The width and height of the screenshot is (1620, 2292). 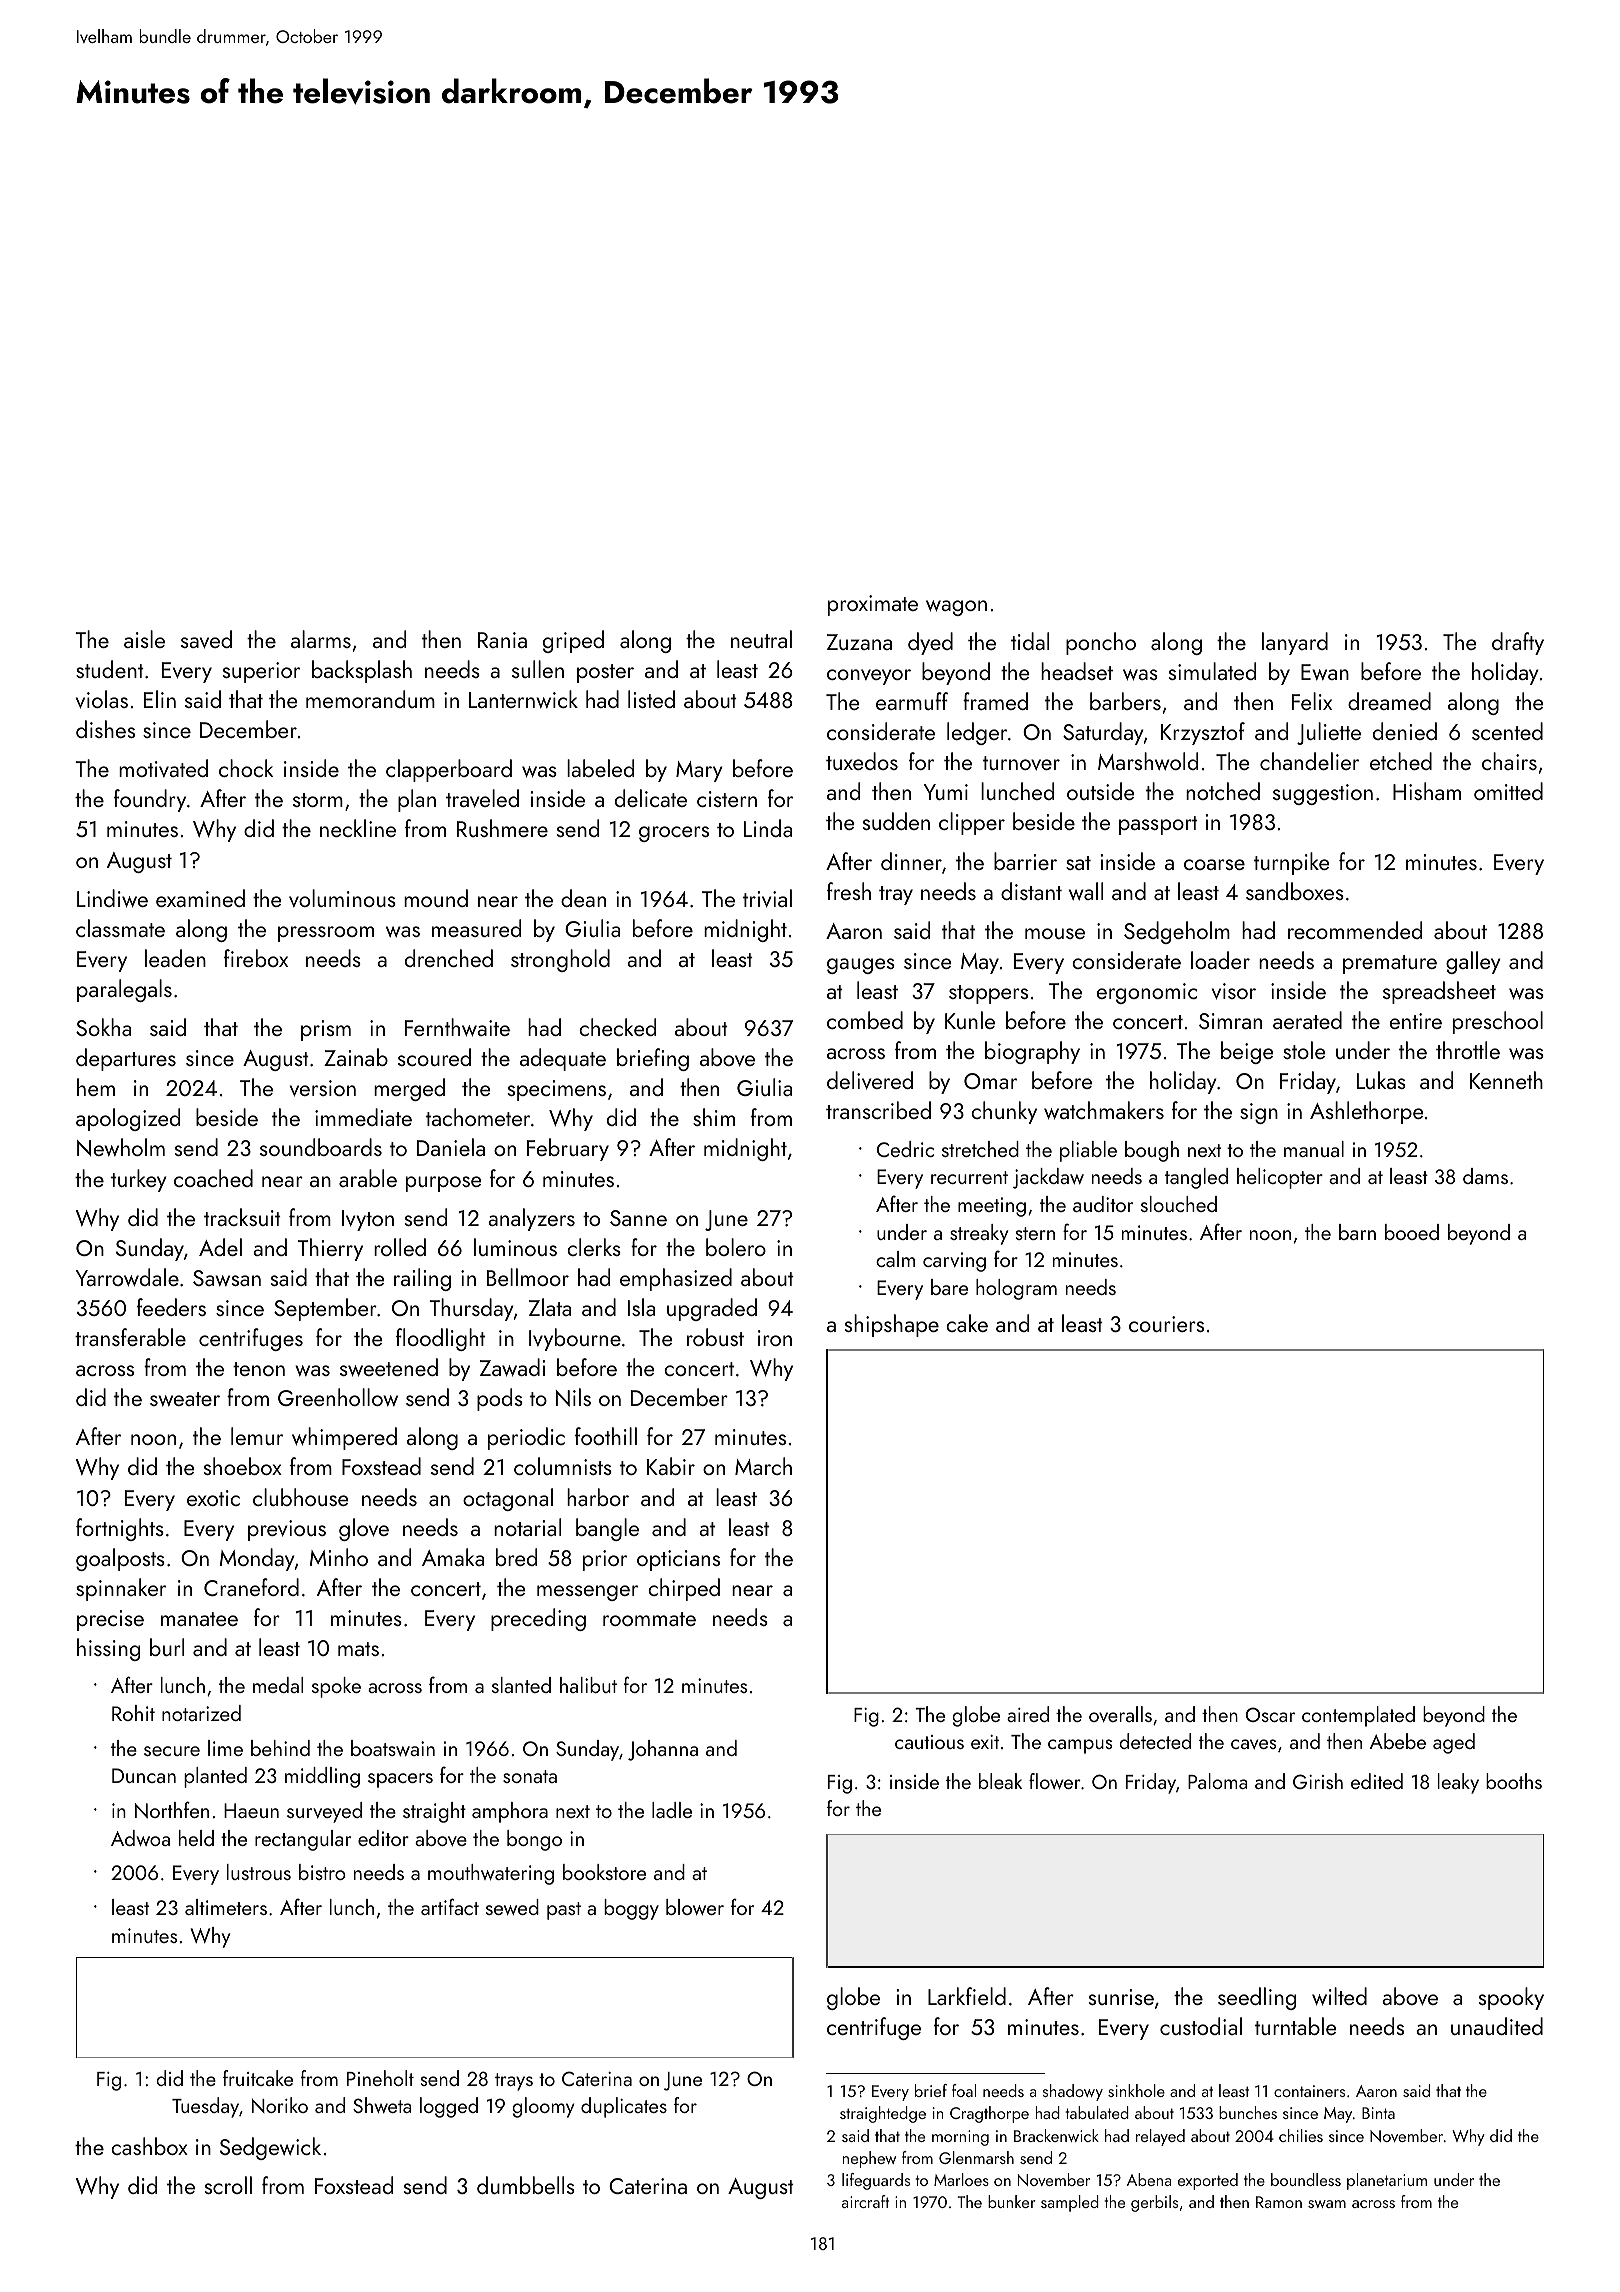 What do you see at coordinates (449, 770) in the screenshot?
I see `clapperboard` at bounding box center [449, 770].
